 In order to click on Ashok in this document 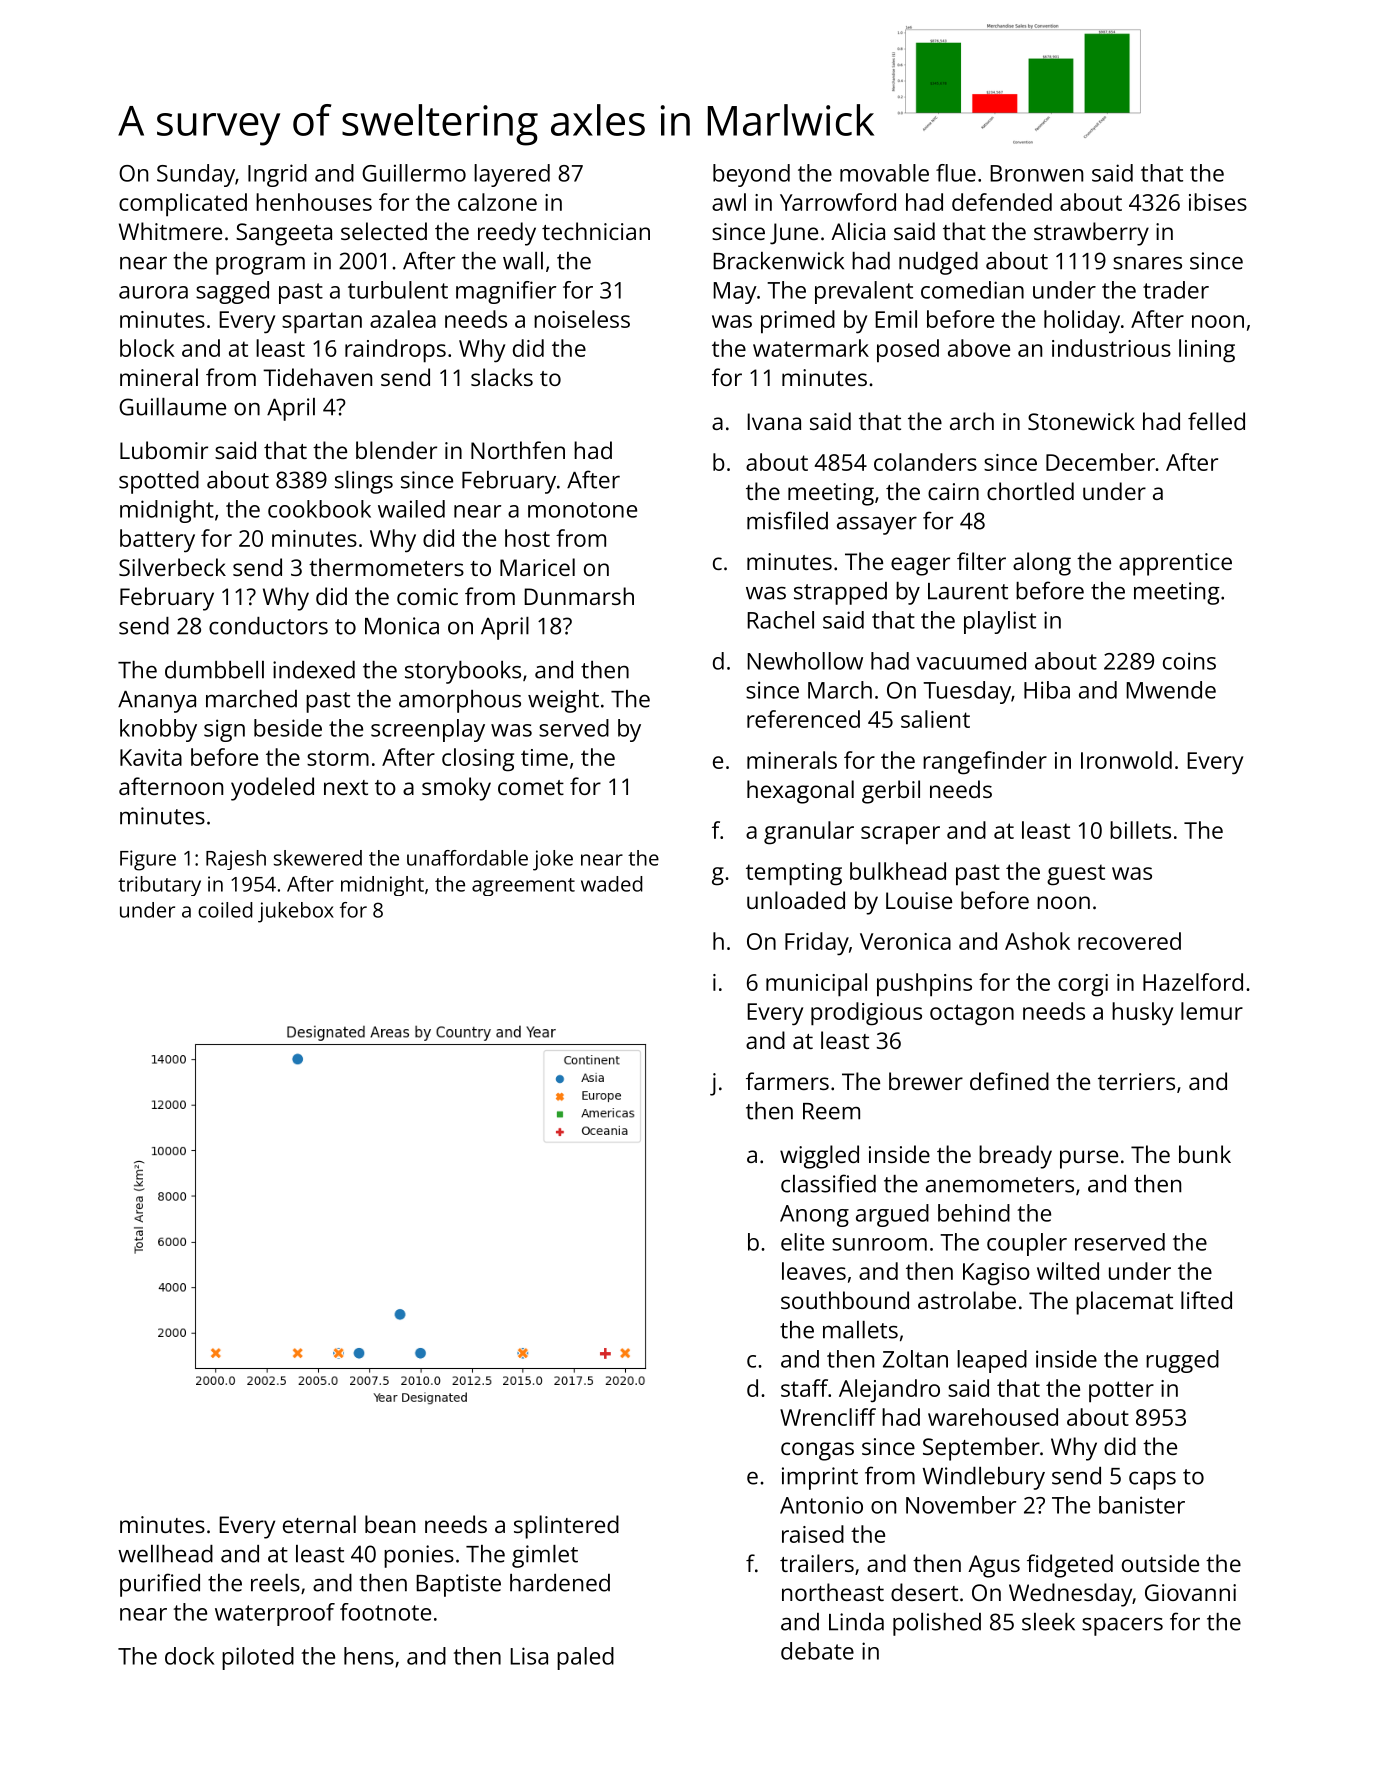, I will do `click(1037, 941)`.
